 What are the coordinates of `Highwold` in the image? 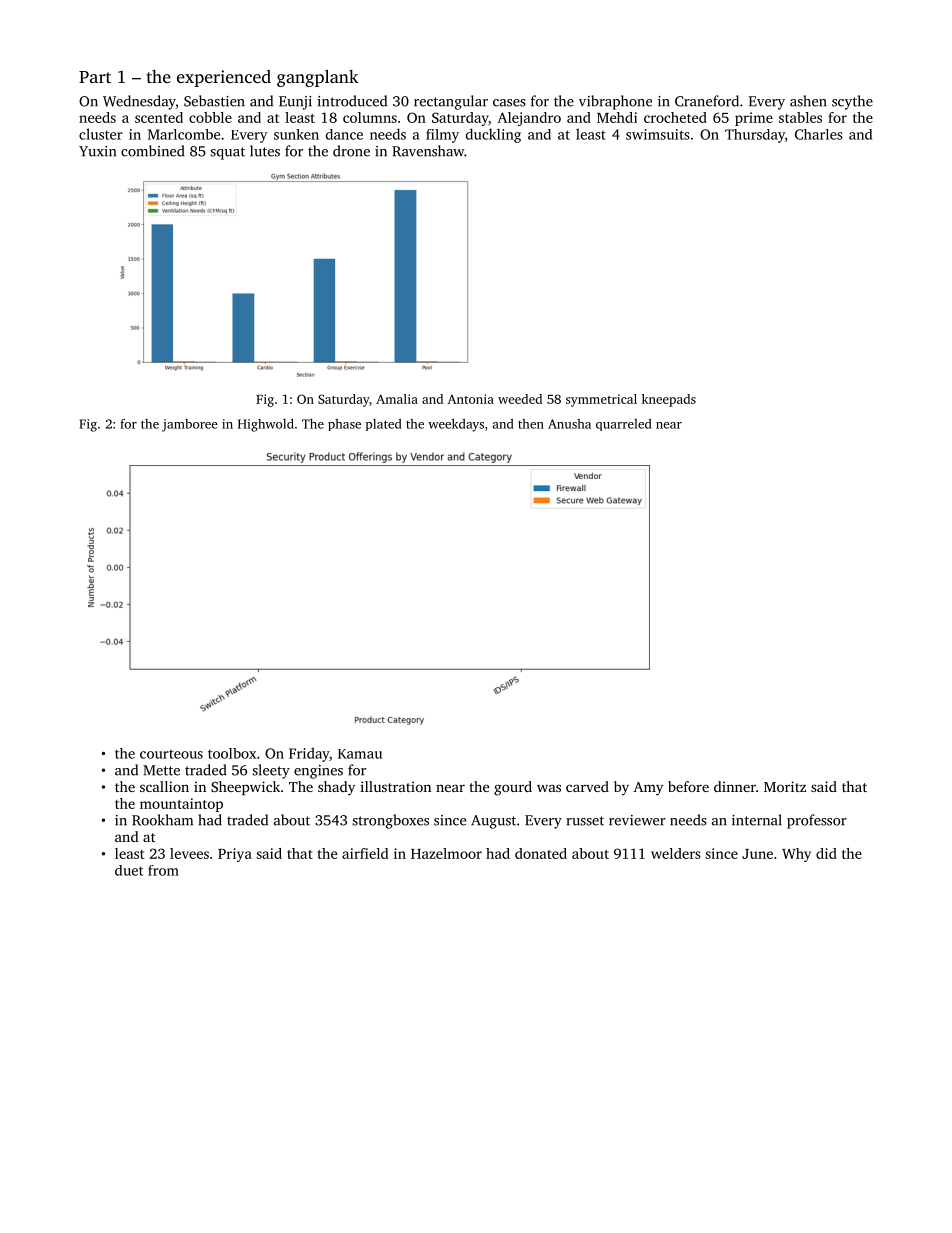 It's located at (266, 425).
